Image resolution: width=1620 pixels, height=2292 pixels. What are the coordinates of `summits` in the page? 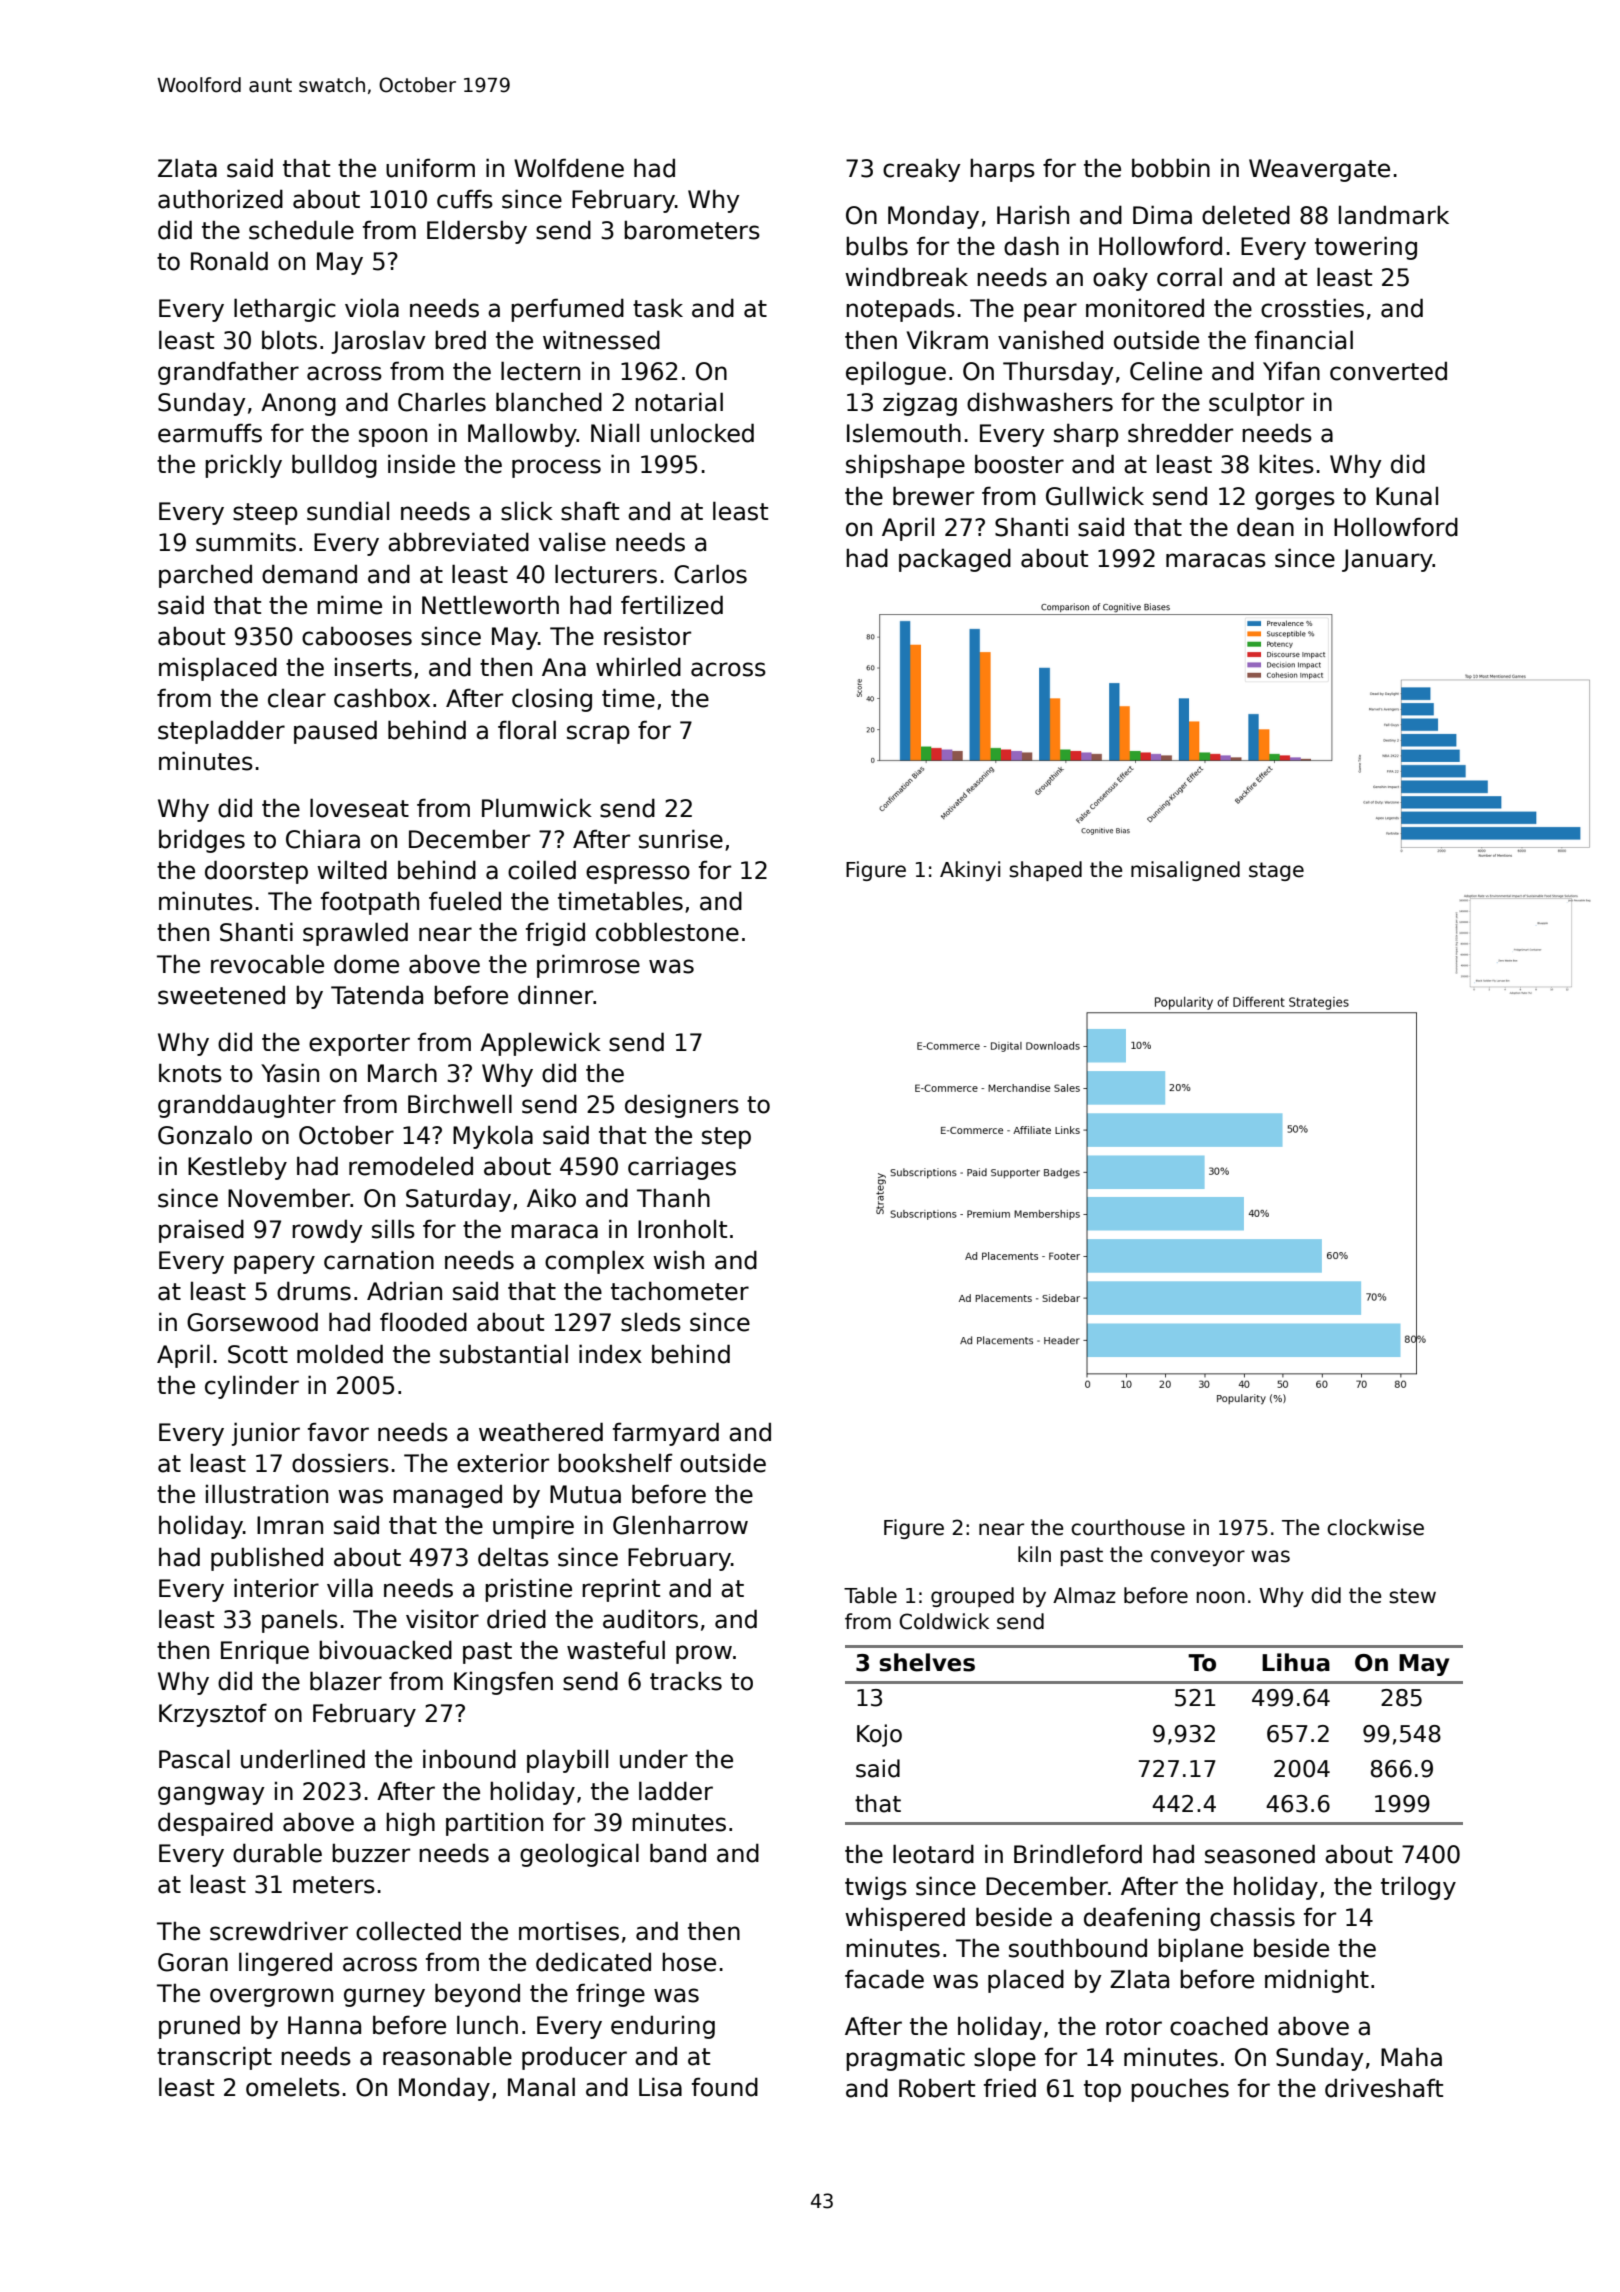 It's located at (246, 542).
